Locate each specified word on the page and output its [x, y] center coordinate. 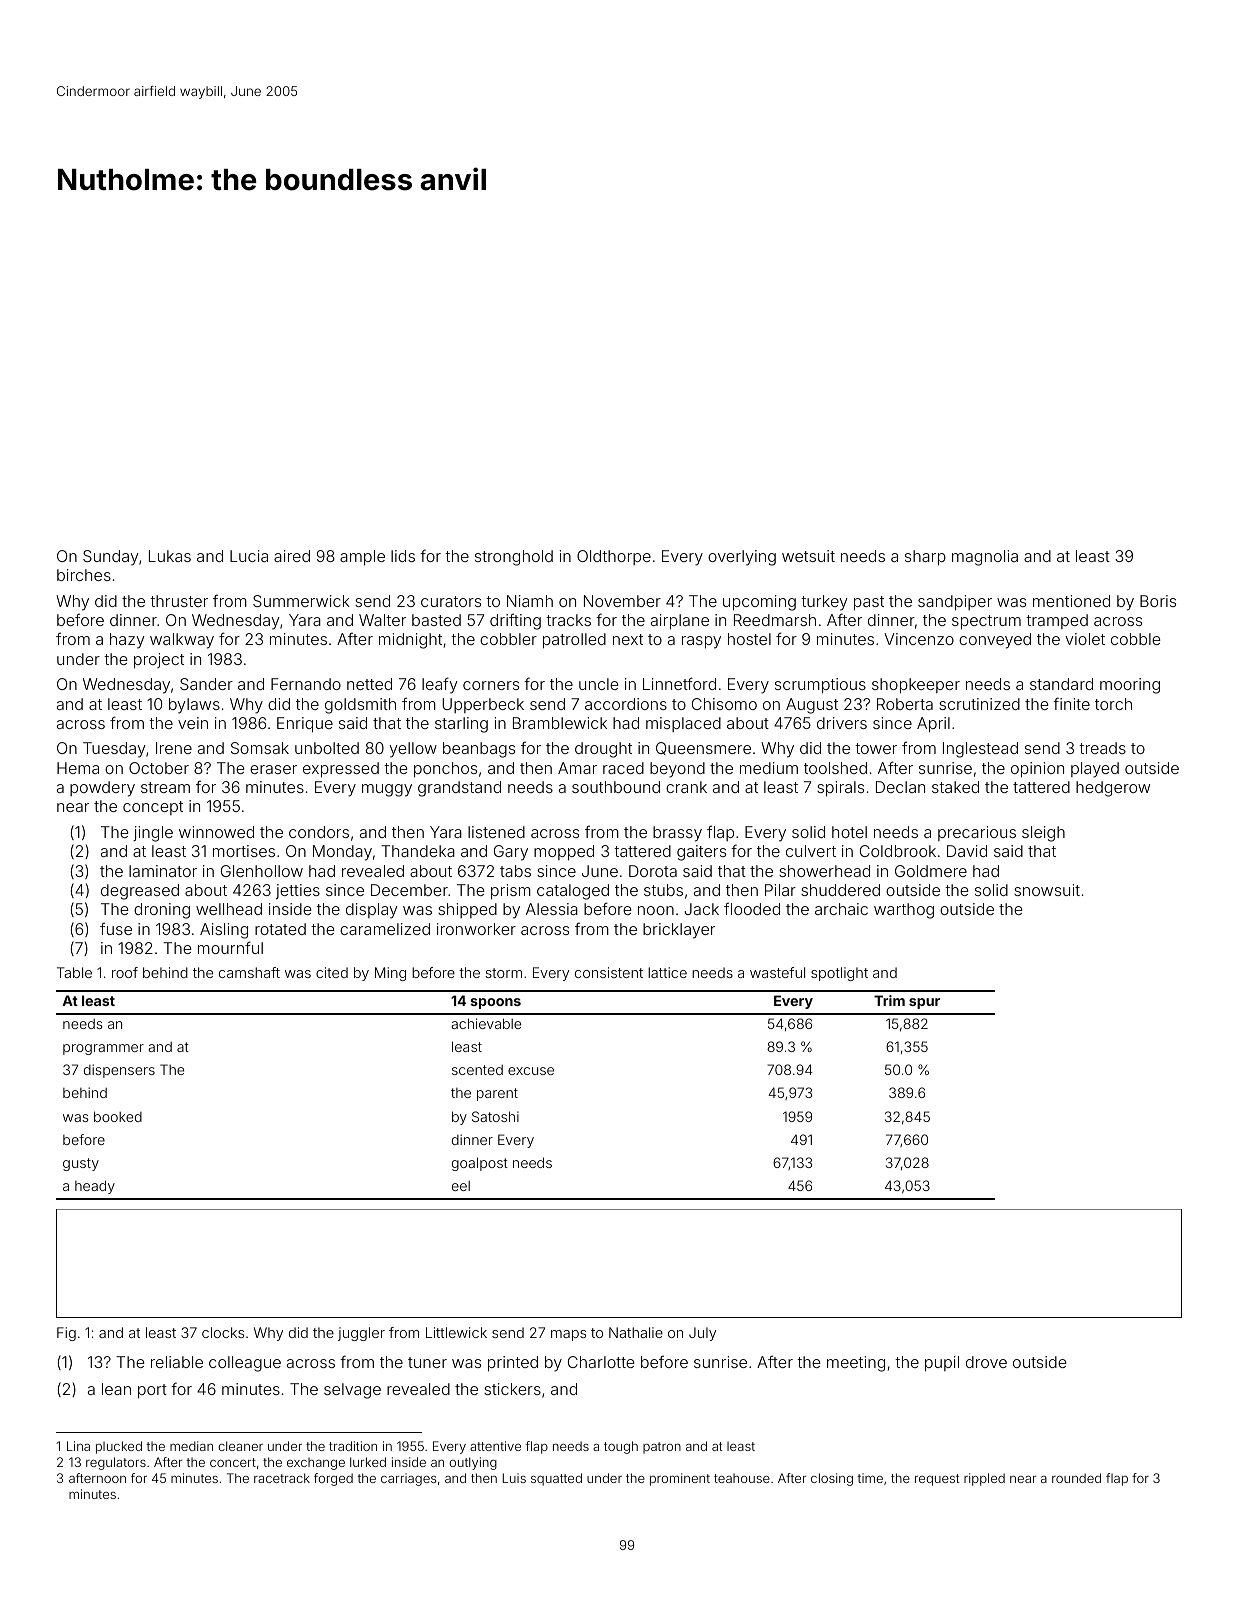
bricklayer [679, 931]
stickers [512, 1389]
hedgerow [1113, 789]
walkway [182, 641]
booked [118, 1116]
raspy [701, 642]
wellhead [229, 909]
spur [924, 1003]
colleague [245, 1364]
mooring [1130, 686]
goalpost [480, 1164]
